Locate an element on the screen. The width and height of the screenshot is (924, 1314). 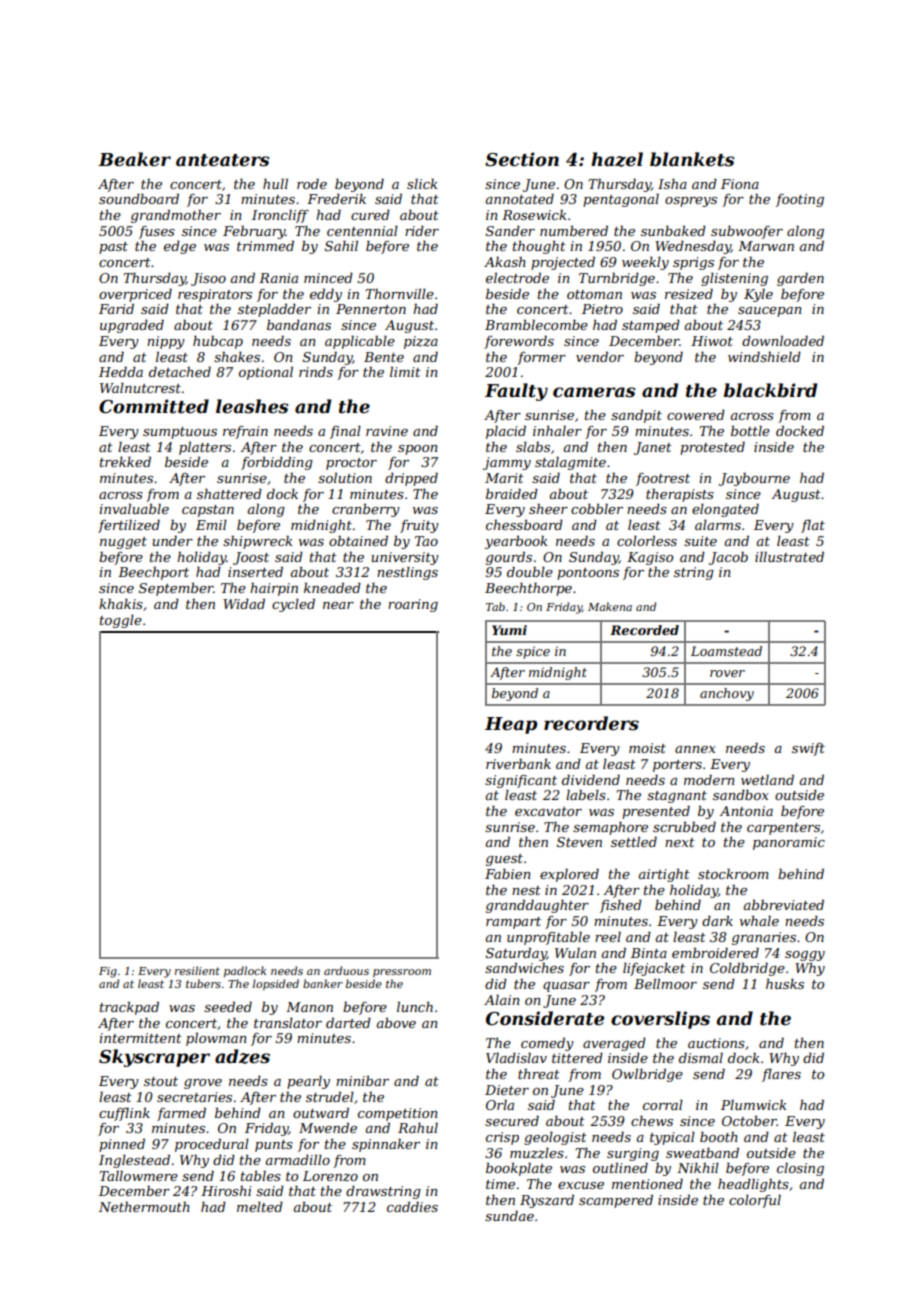
capstan is located at coordinates (208, 511).
